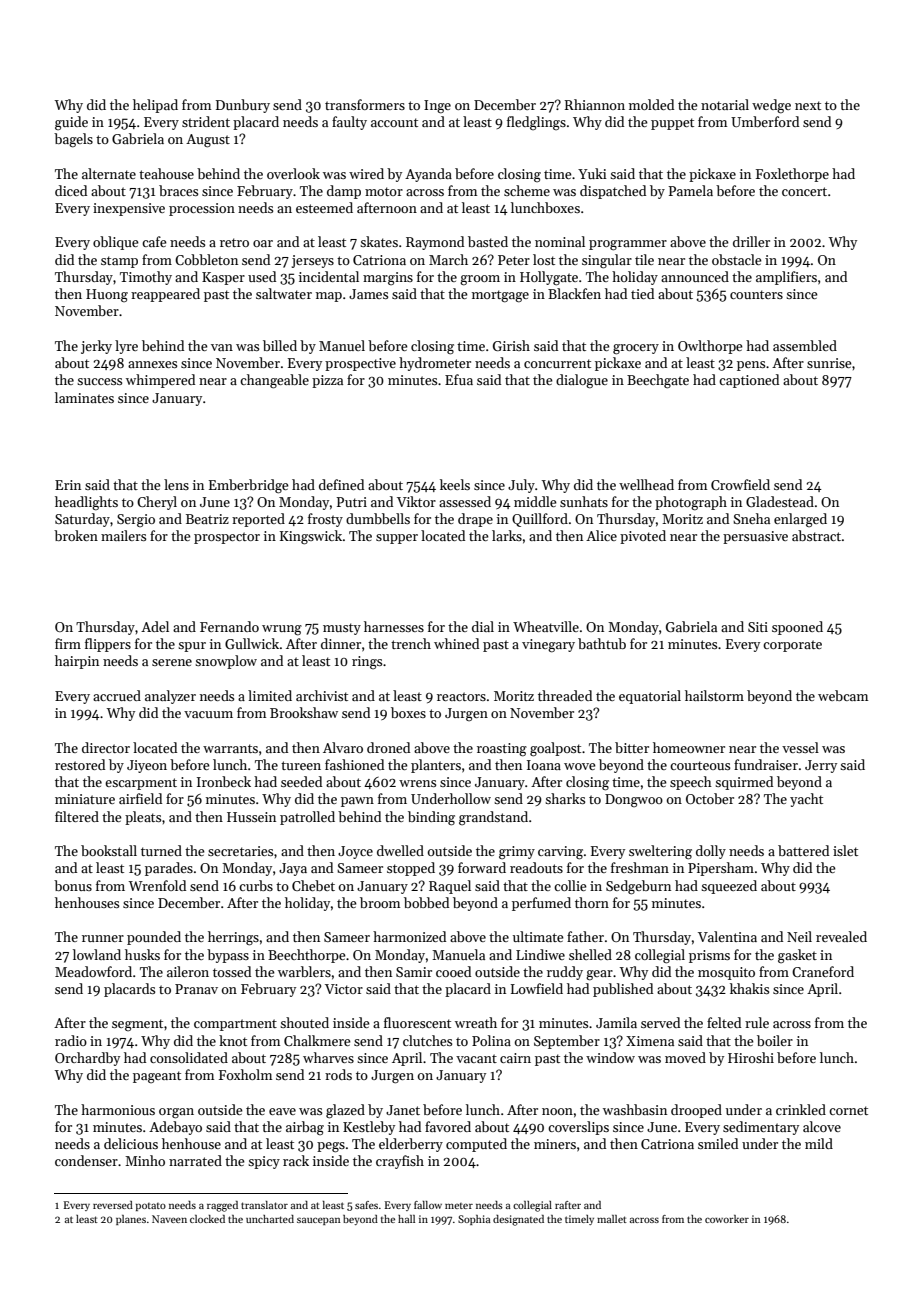 The width and height of the document is (924, 1314). Describe the element at coordinates (461, 696) in the document. I see `reactors` at that location.
